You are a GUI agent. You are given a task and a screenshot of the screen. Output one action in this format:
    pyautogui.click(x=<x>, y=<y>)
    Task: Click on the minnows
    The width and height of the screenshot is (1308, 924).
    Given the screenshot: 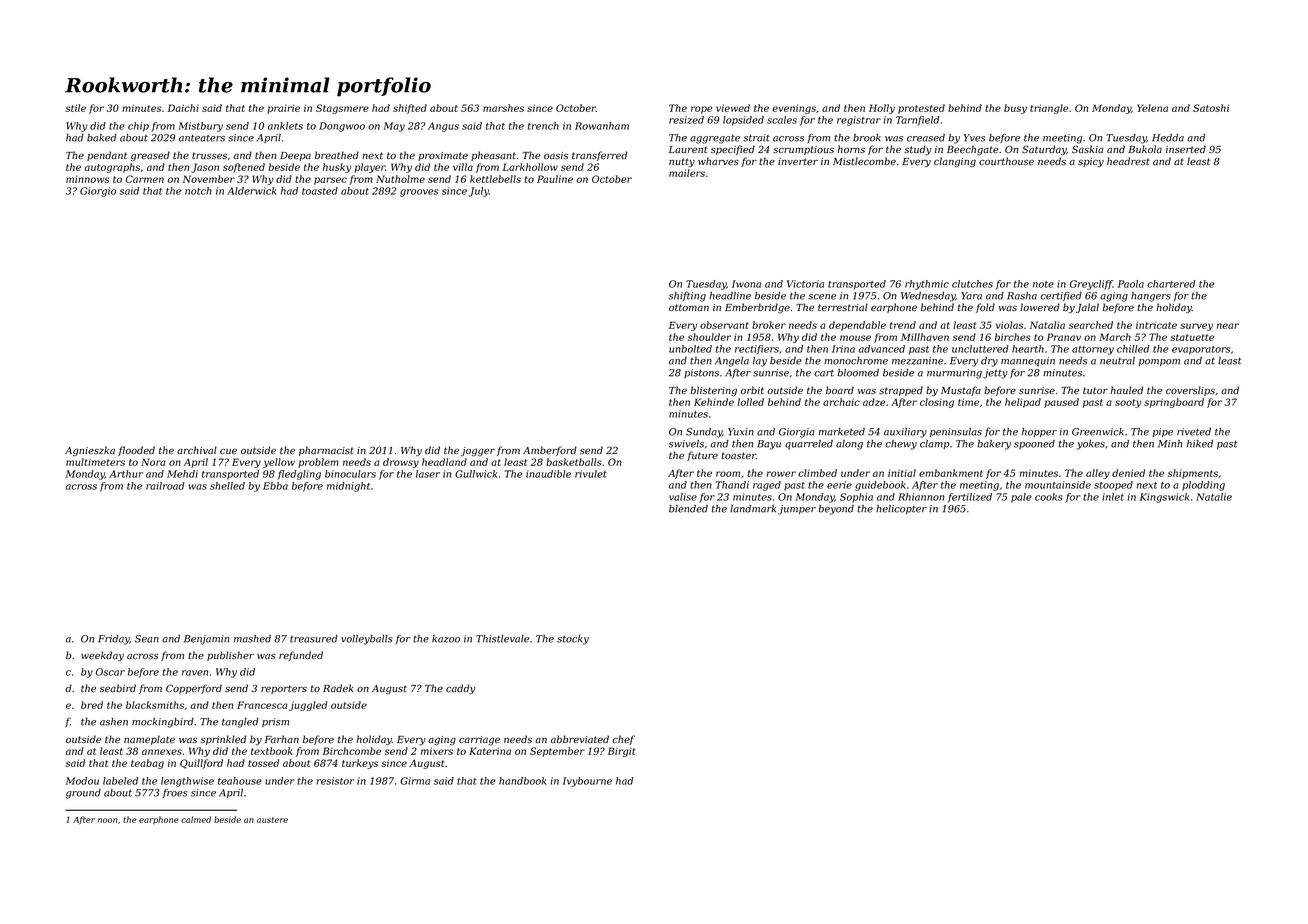 What is the action you would take?
    pyautogui.click(x=87, y=179)
